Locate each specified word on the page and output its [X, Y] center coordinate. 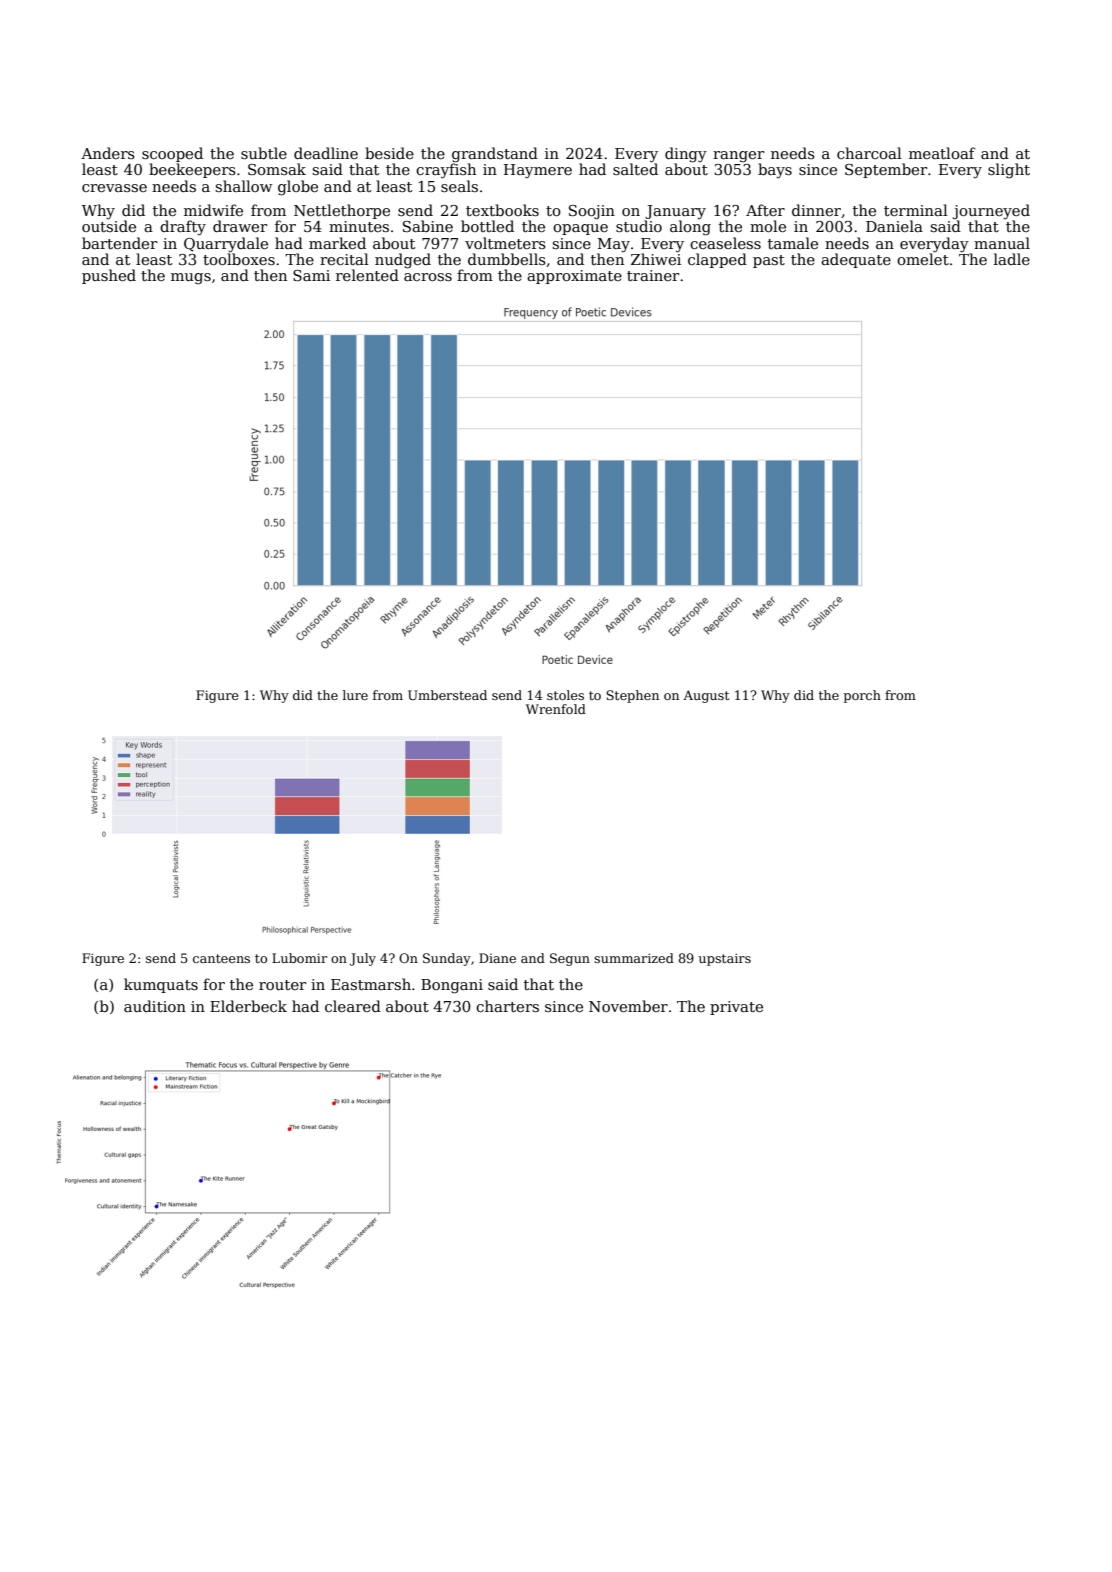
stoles [565, 695]
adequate [856, 260]
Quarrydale [226, 245]
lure [355, 695]
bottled [487, 226]
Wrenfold [556, 709]
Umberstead [447, 695]
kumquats [161, 985]
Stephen [632, 696]
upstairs [725, 959]
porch [862, 696]
